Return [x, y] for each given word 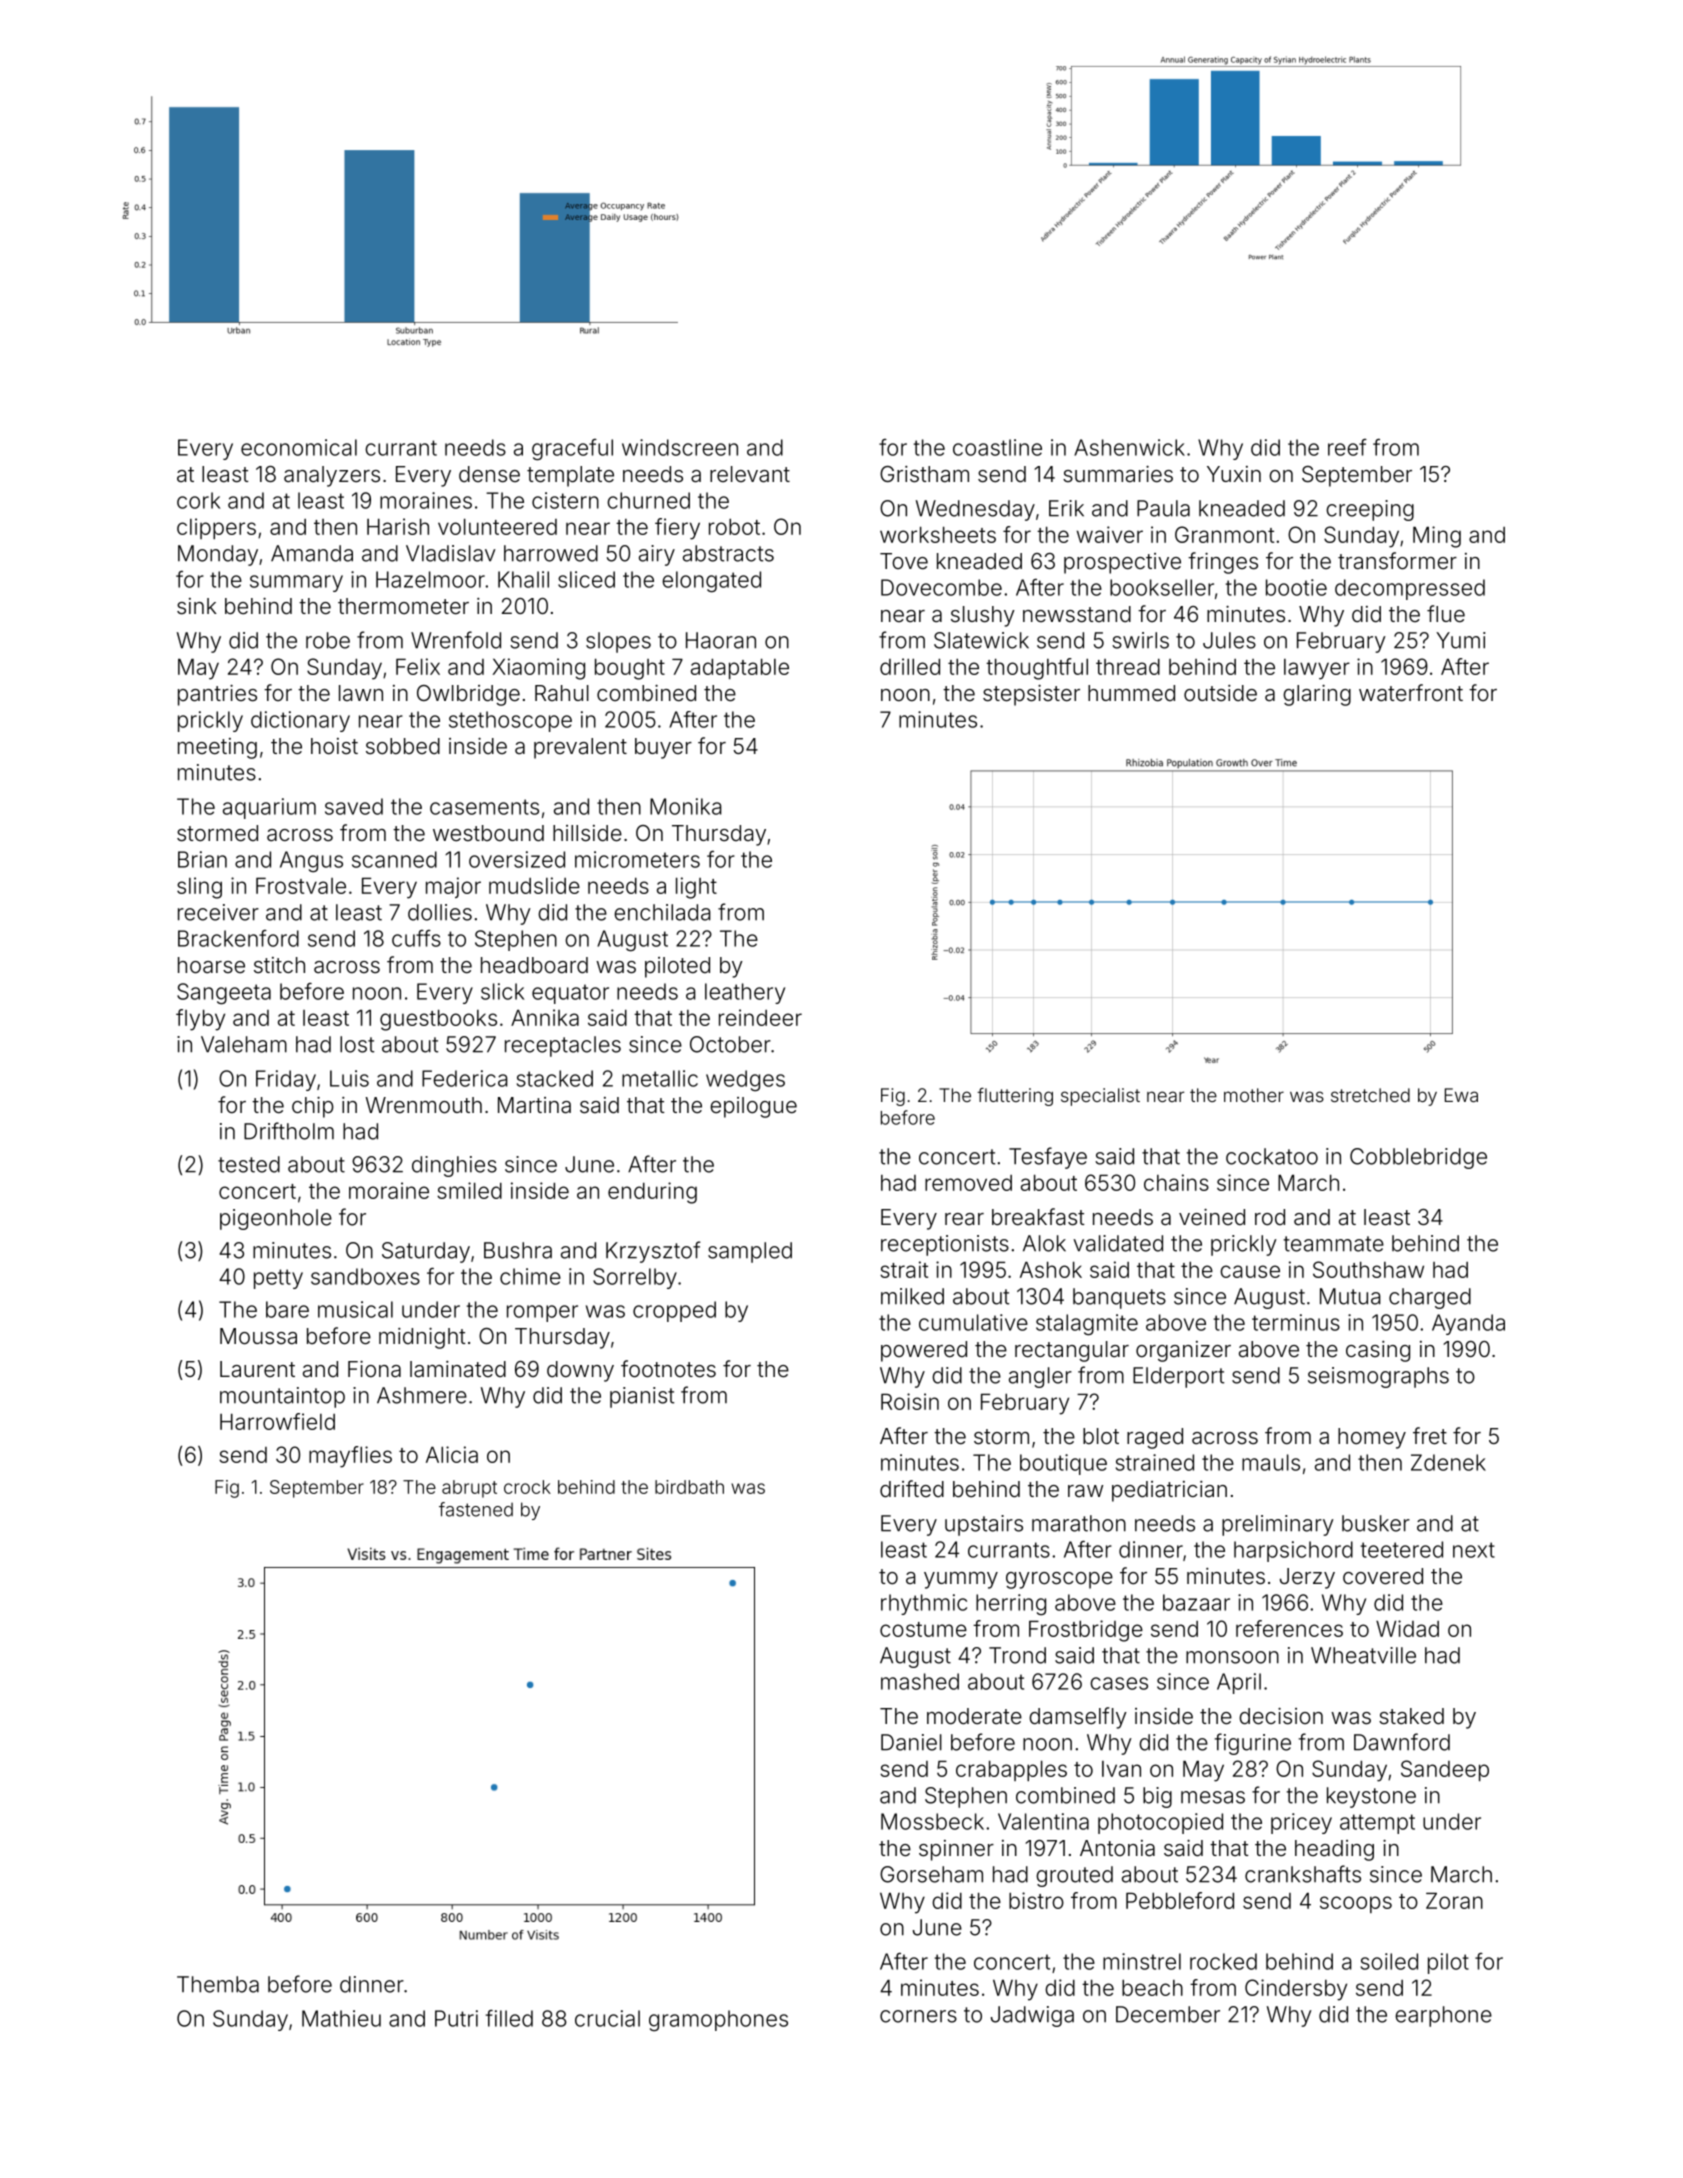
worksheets [938, 534]
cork [198, 500]
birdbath [689, 1487]
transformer [1397, 561]
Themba [218, 1984]
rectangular [1072, 1351]
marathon [1079, 1523]
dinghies [454, 1166]
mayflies [350, 1457]
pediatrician [1169, 1491]
